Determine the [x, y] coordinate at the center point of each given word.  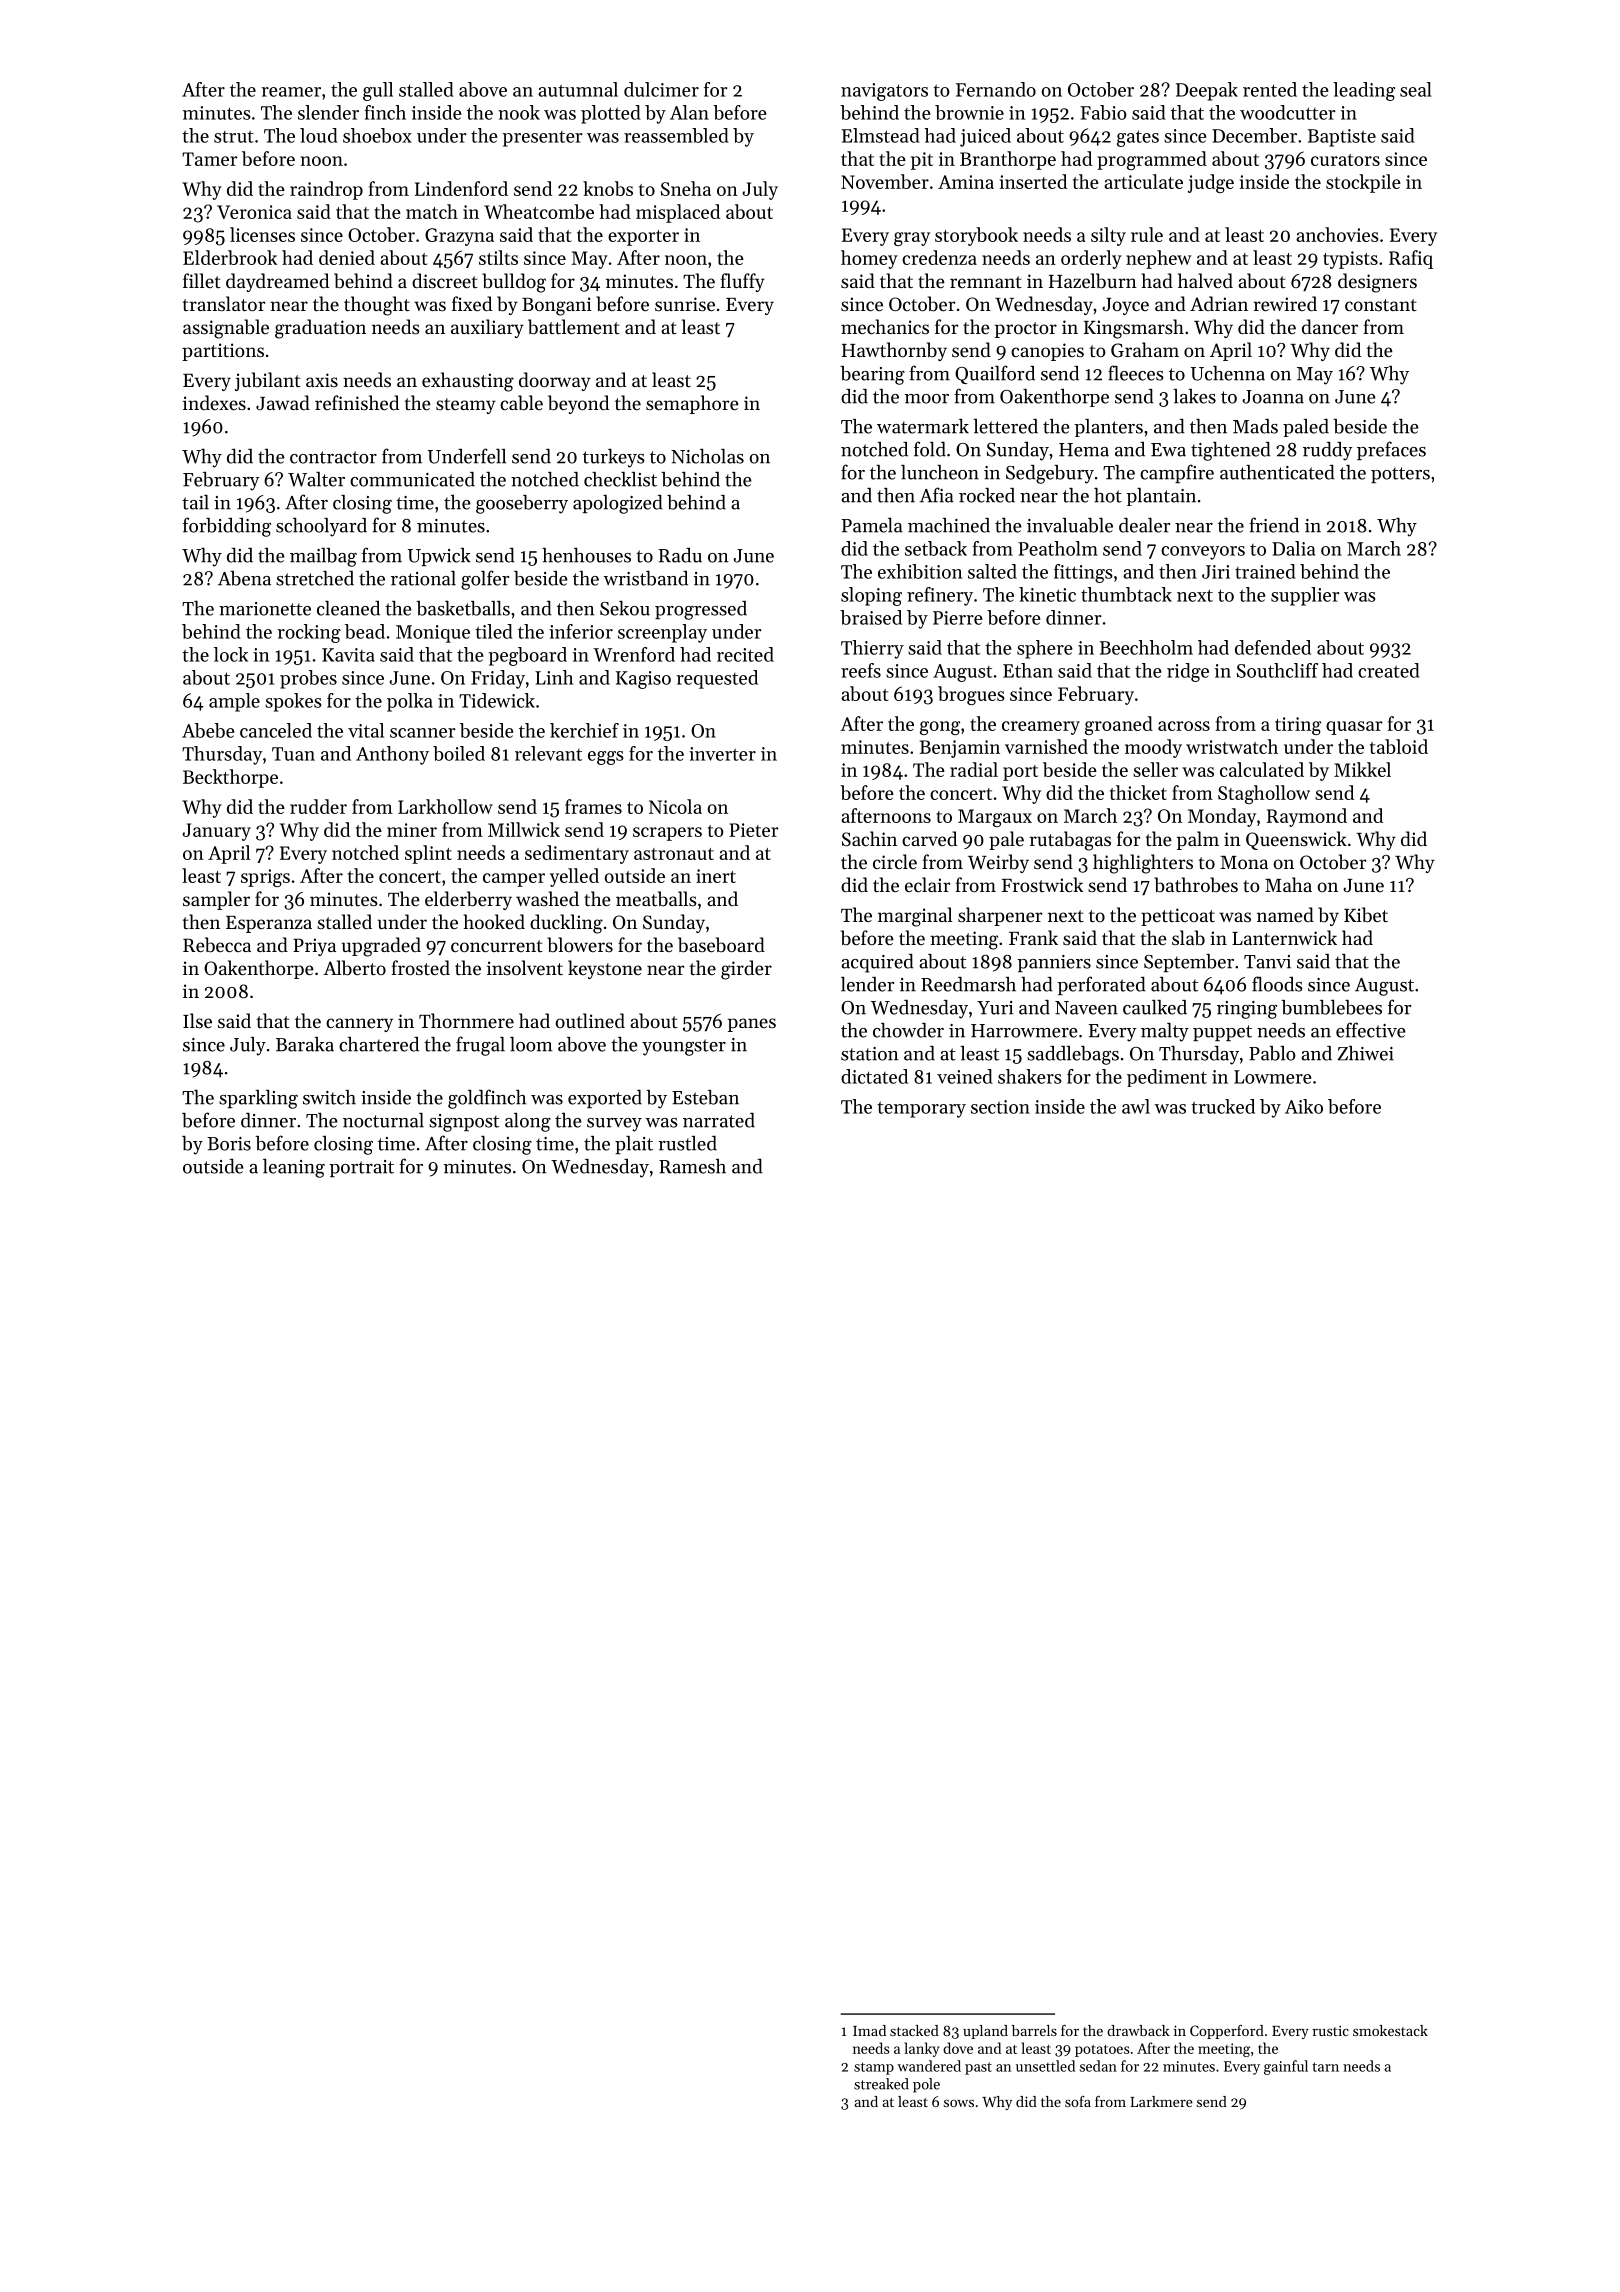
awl [1136, 1106]
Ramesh [692, 1166]
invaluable [1070, 525]
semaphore [692, 404]
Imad [869, 2030]
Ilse [197, 1020]
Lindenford [461, 188]
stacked [914, 2030]
